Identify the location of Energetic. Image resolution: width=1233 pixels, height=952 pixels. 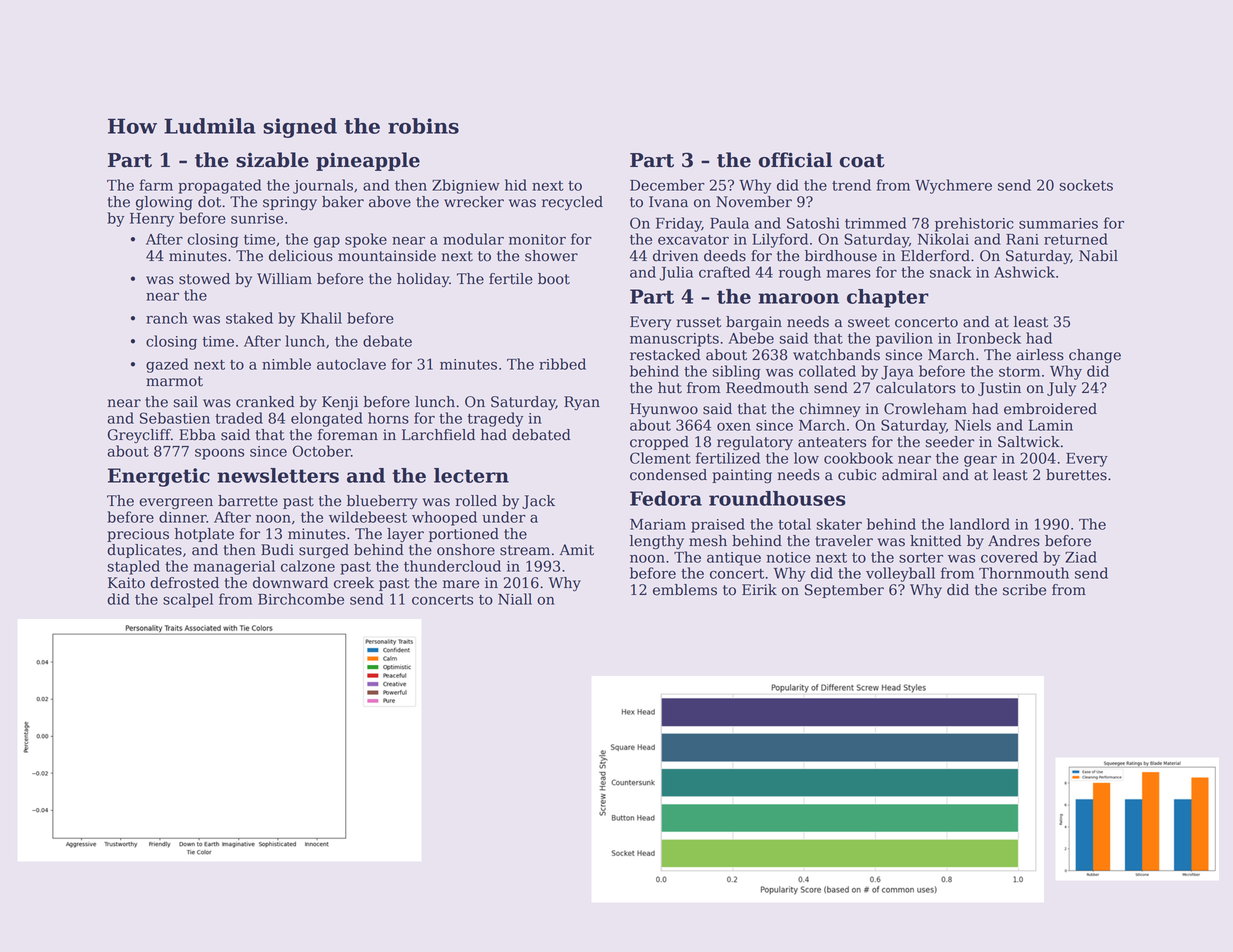
(159, 477).
